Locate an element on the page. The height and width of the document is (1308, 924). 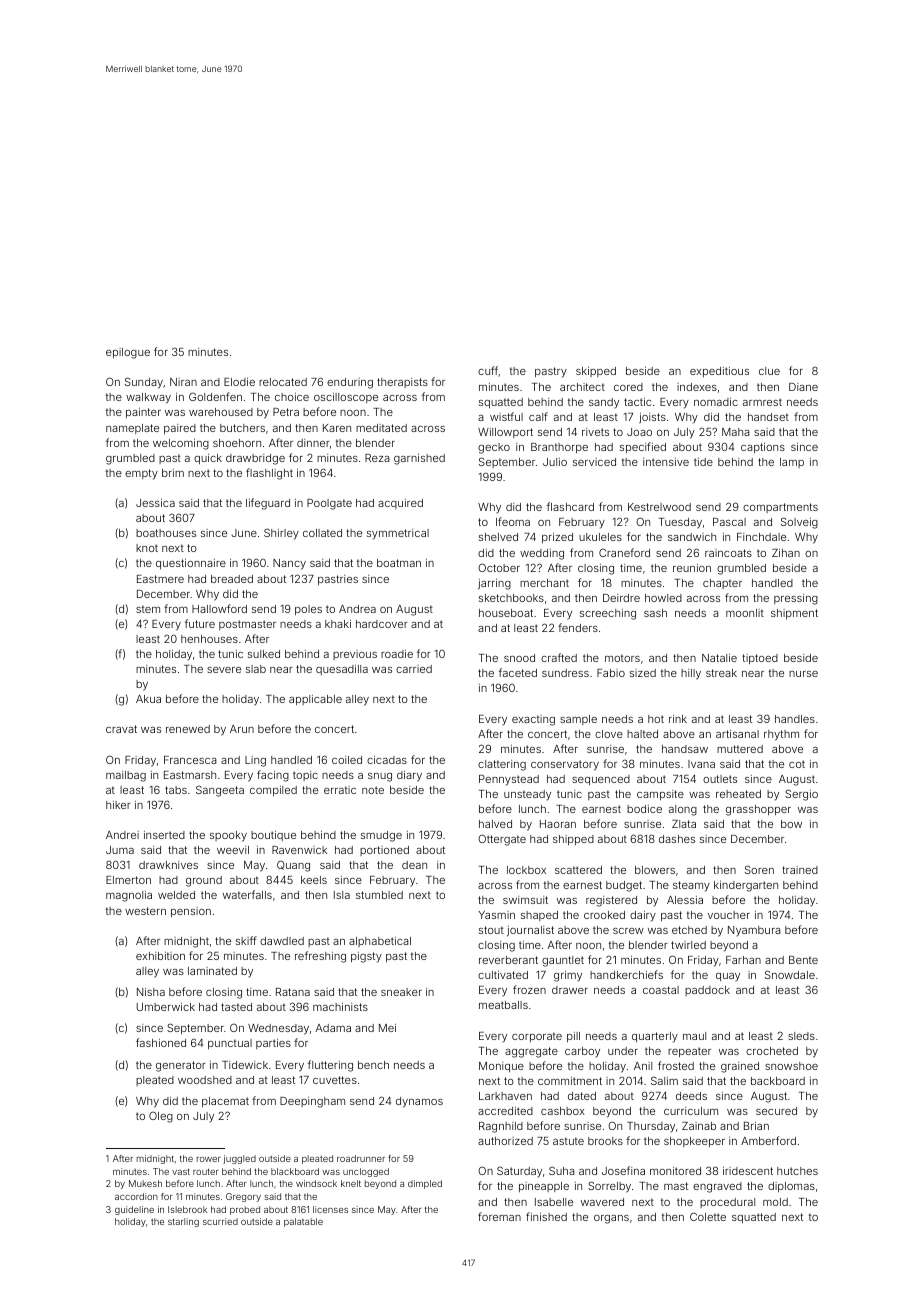
waterfalls is located at coordinates (247, 894).
